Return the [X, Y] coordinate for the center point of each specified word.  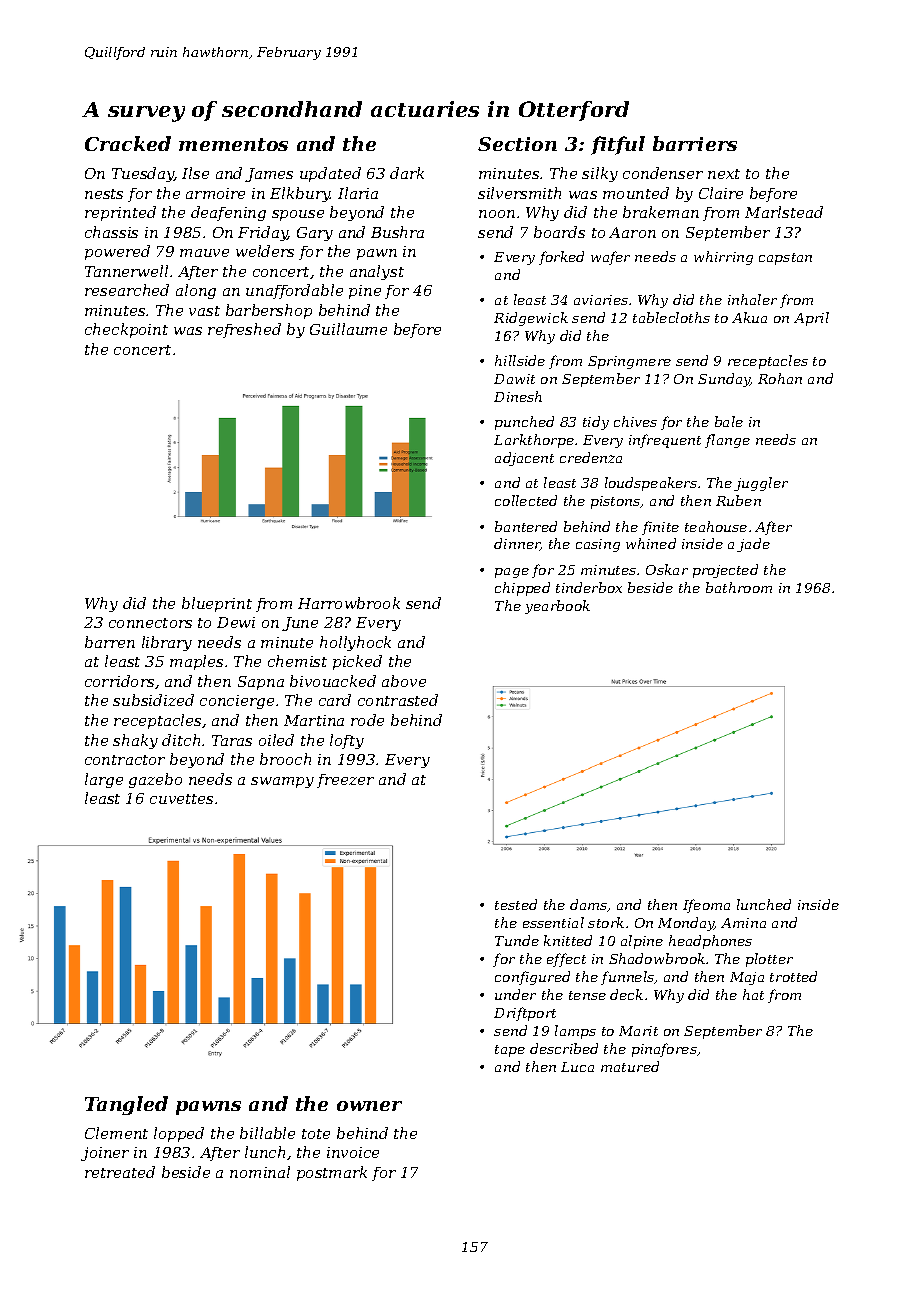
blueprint [217, 604]
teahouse [716, 526]
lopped [179, 1134]
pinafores [664, 1050]
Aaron [632, 232]
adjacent [524, 459]
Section [517, 144]
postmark [332, 1173]
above [404, 681]
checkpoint [126, 330]
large [104, 780]
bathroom [739, 587]
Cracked [128, 143]
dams [589, 905]
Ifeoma [706, 906]
